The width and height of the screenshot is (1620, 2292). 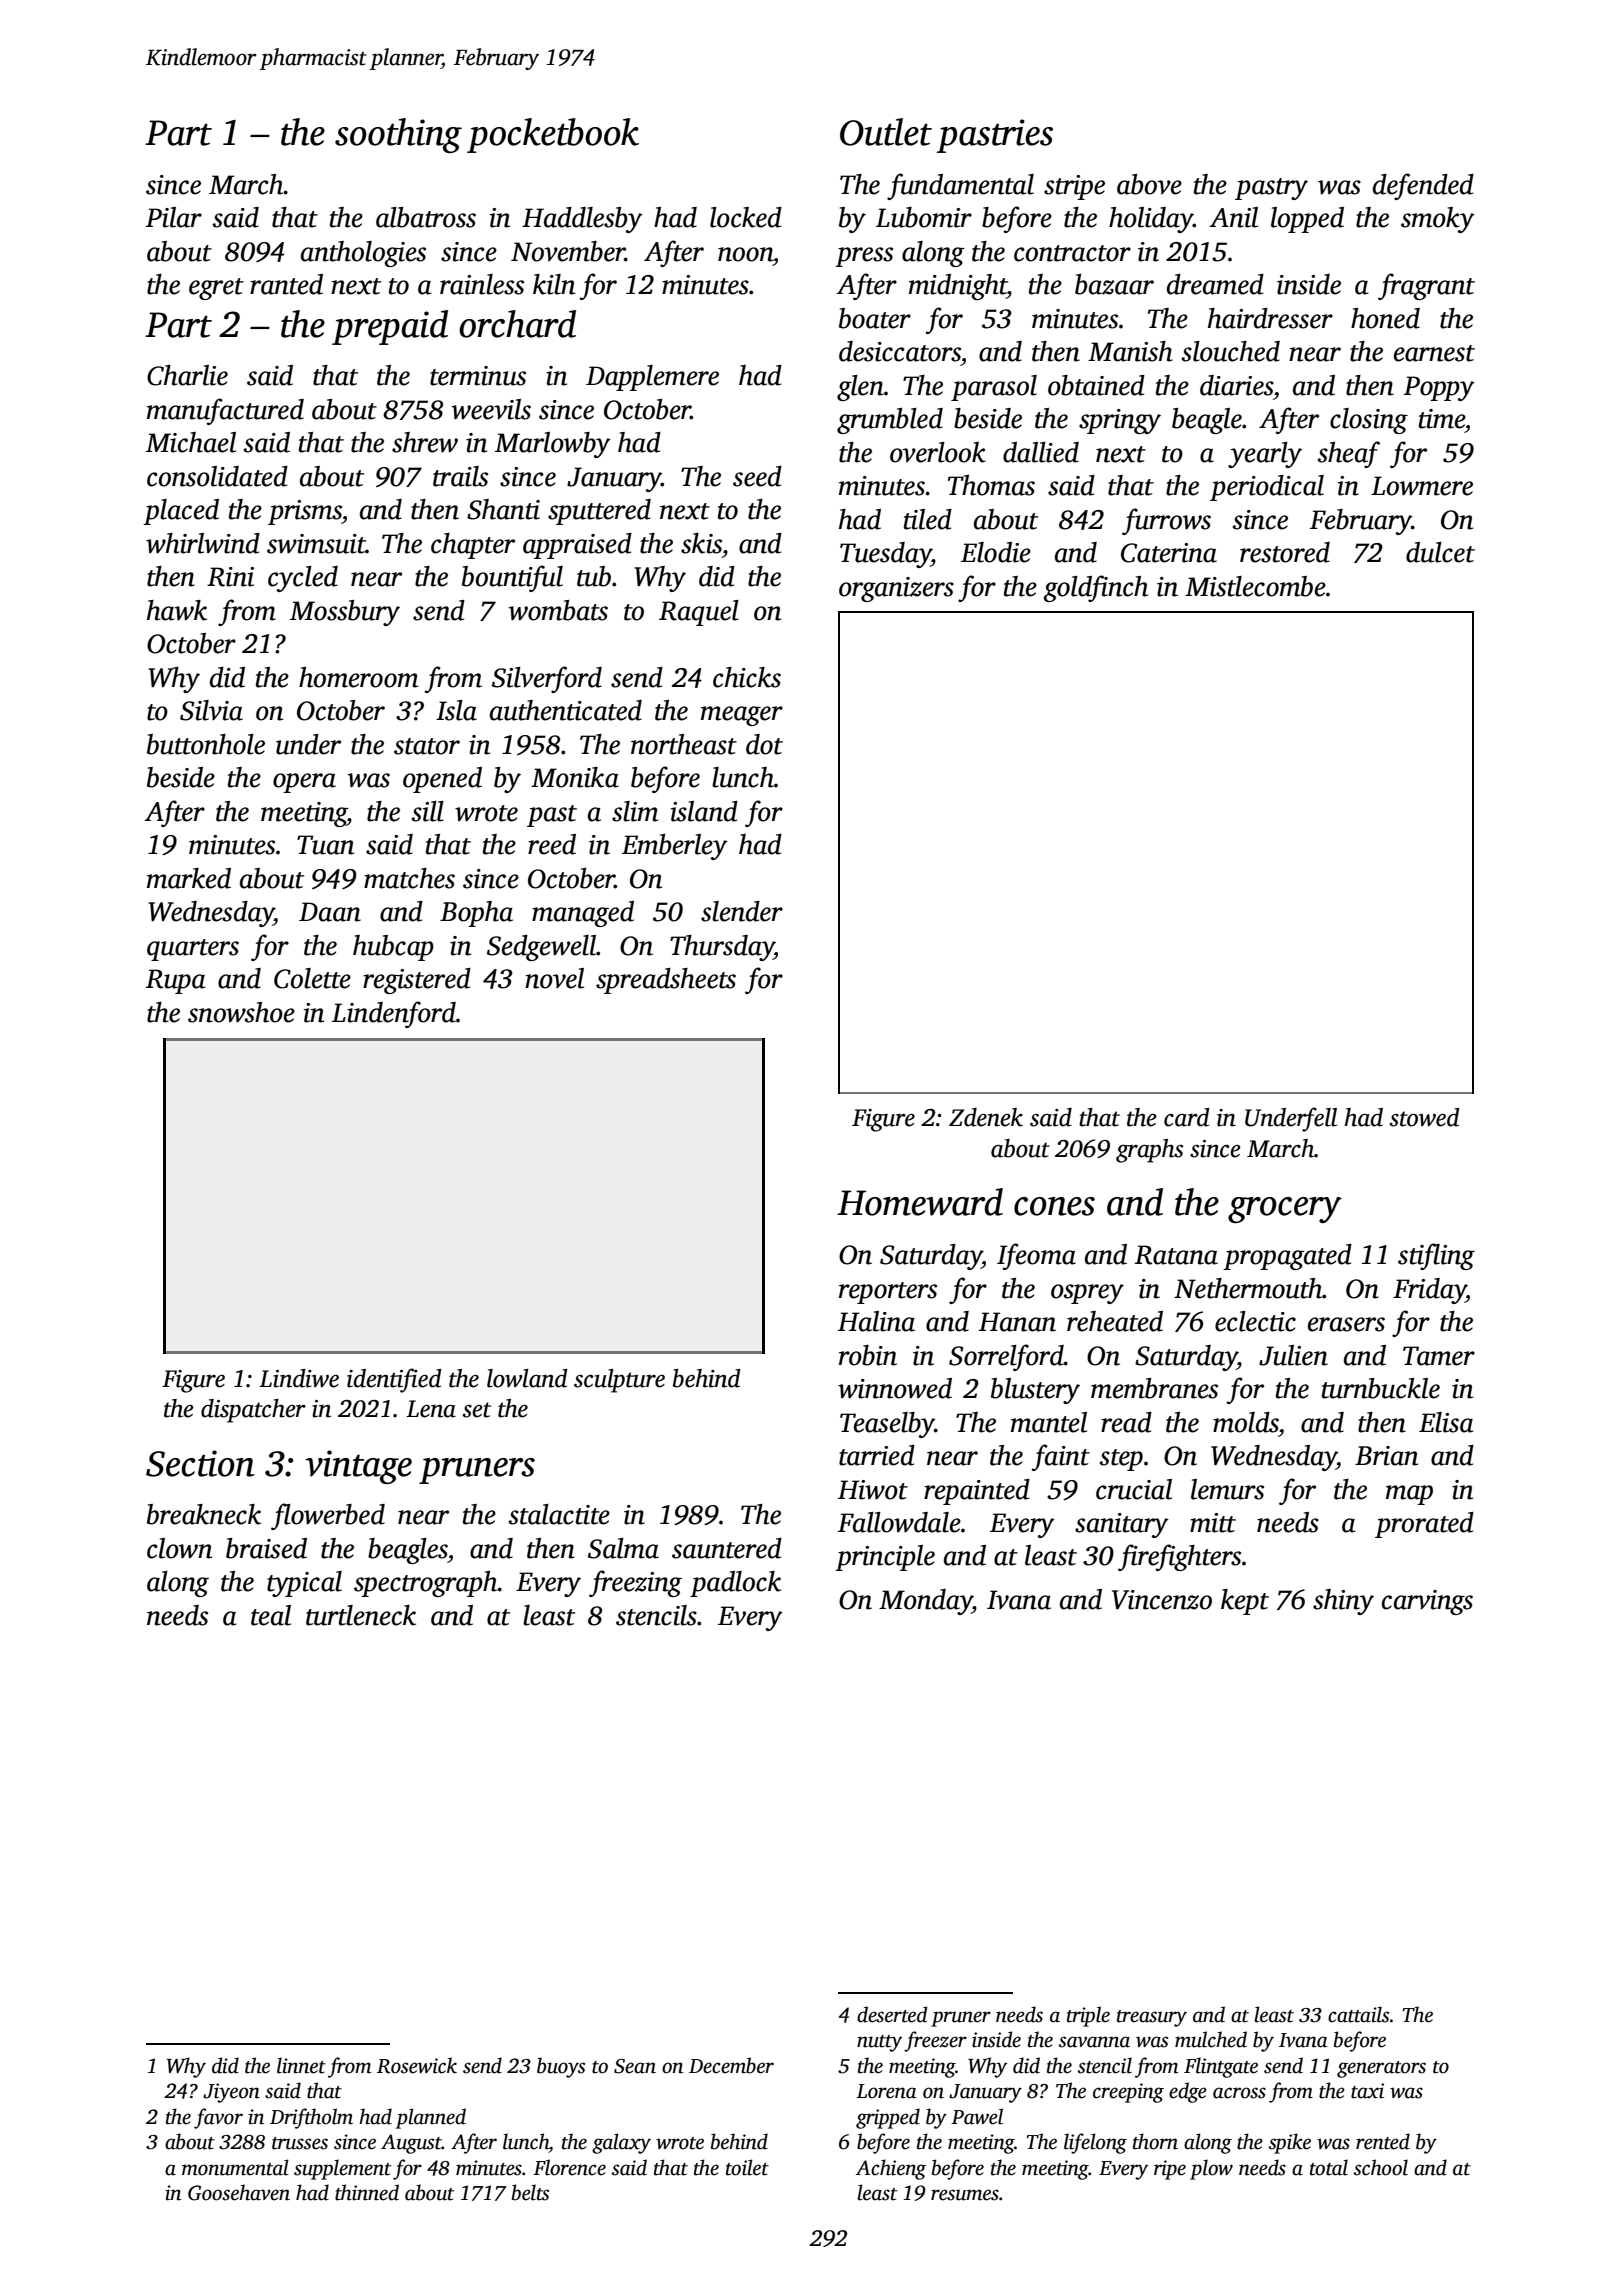 What do you see at coordinates (299, 1378) in the screenshot?
I see `Lindiwe` at bounding box center [299, 1378].
